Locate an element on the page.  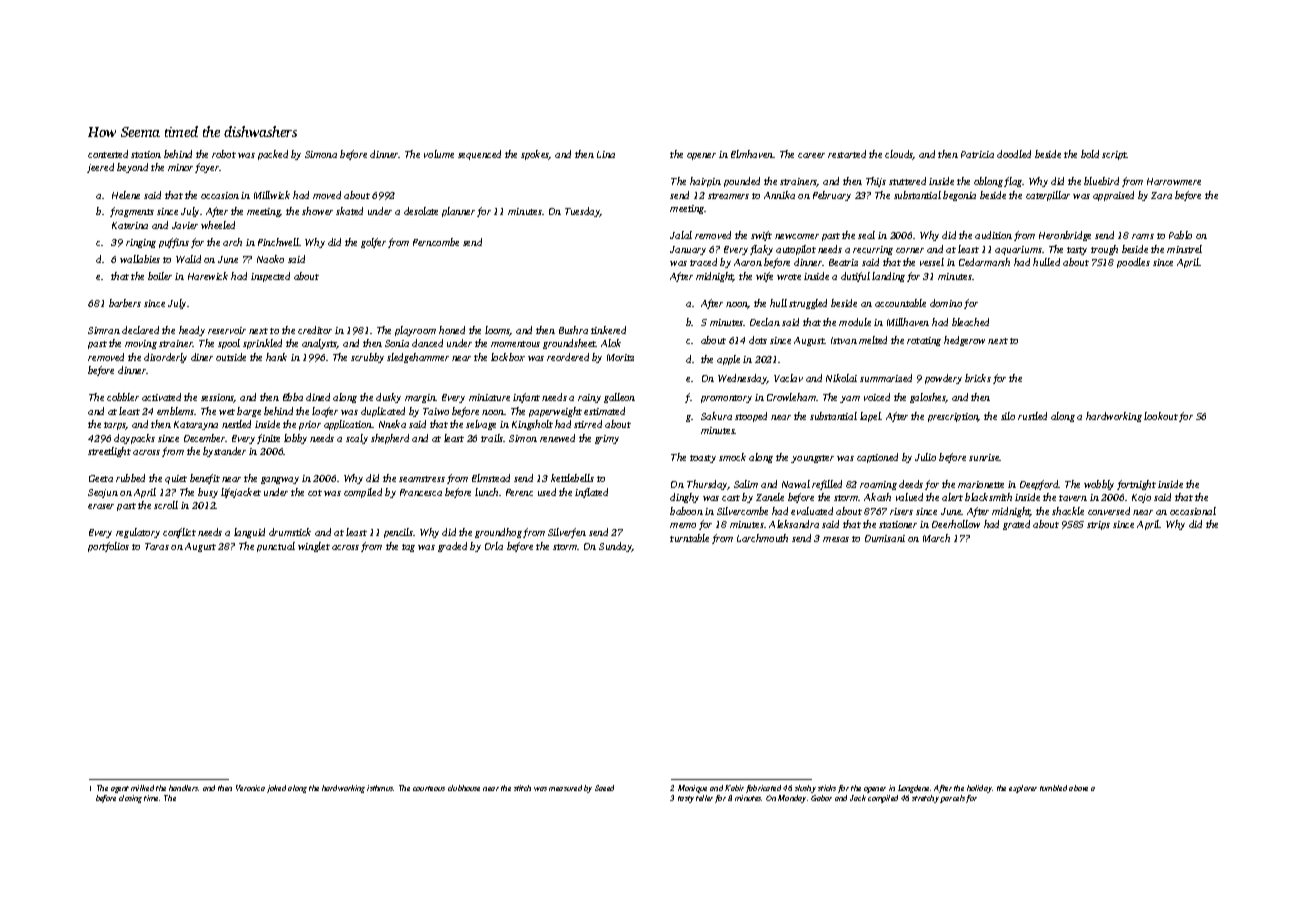
strips is located at coordinates (1098, 525).
